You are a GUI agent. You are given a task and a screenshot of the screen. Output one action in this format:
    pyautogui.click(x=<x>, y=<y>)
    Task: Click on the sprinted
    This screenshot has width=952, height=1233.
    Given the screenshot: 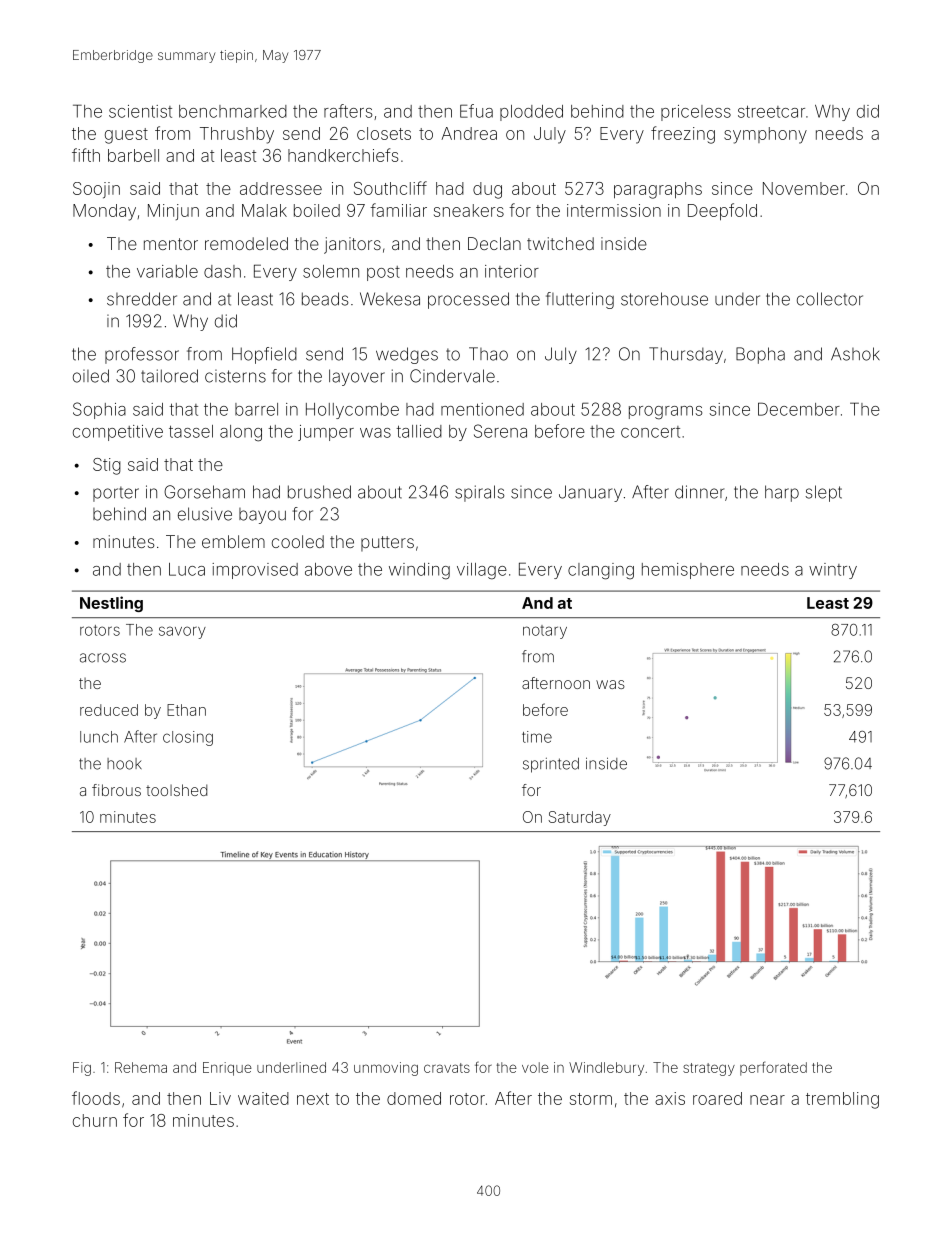 What is the action you would take?
    pyautogui.click(x=551, y=765)
